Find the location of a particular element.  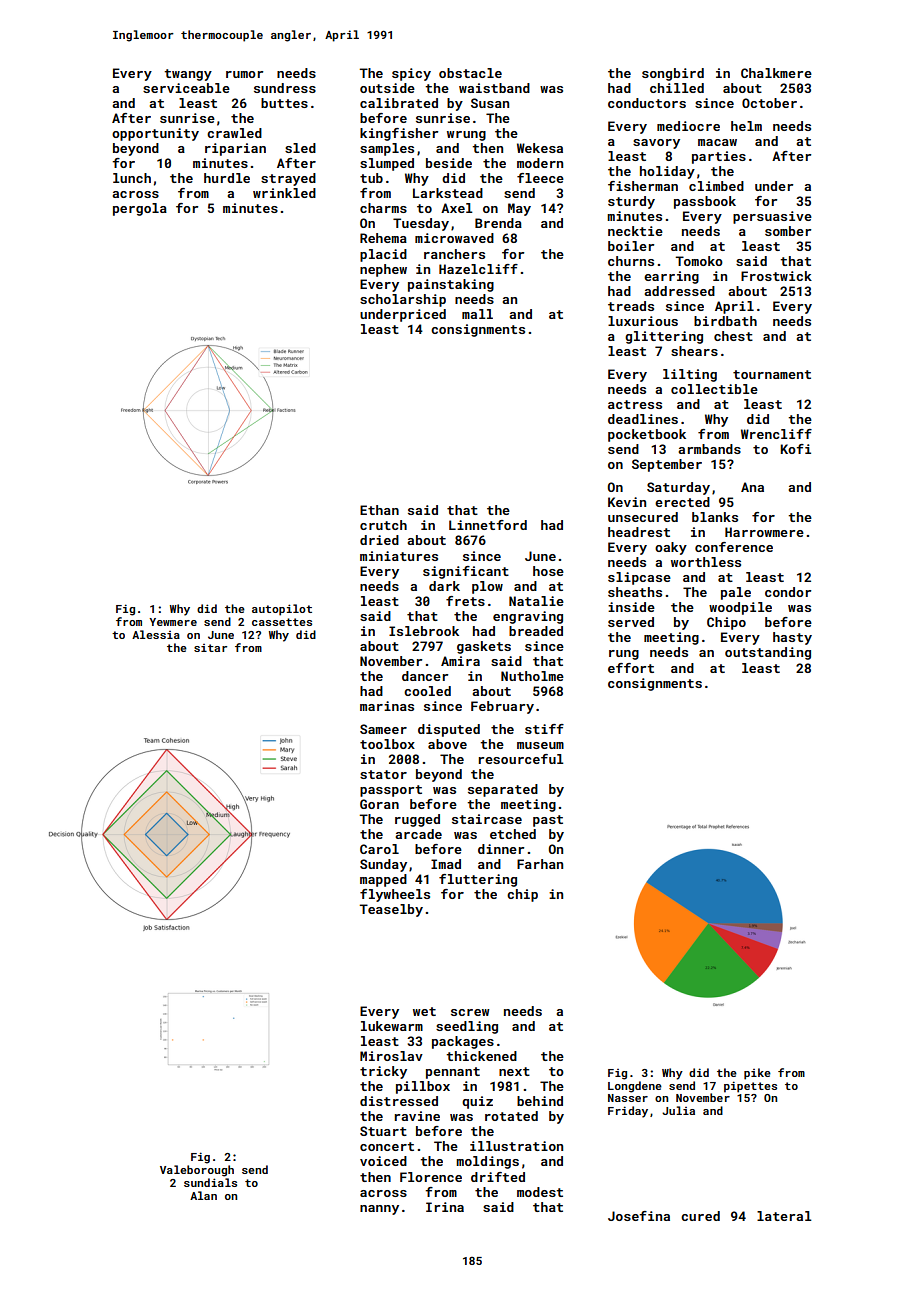

inside is located at coordinates (631, 607).
